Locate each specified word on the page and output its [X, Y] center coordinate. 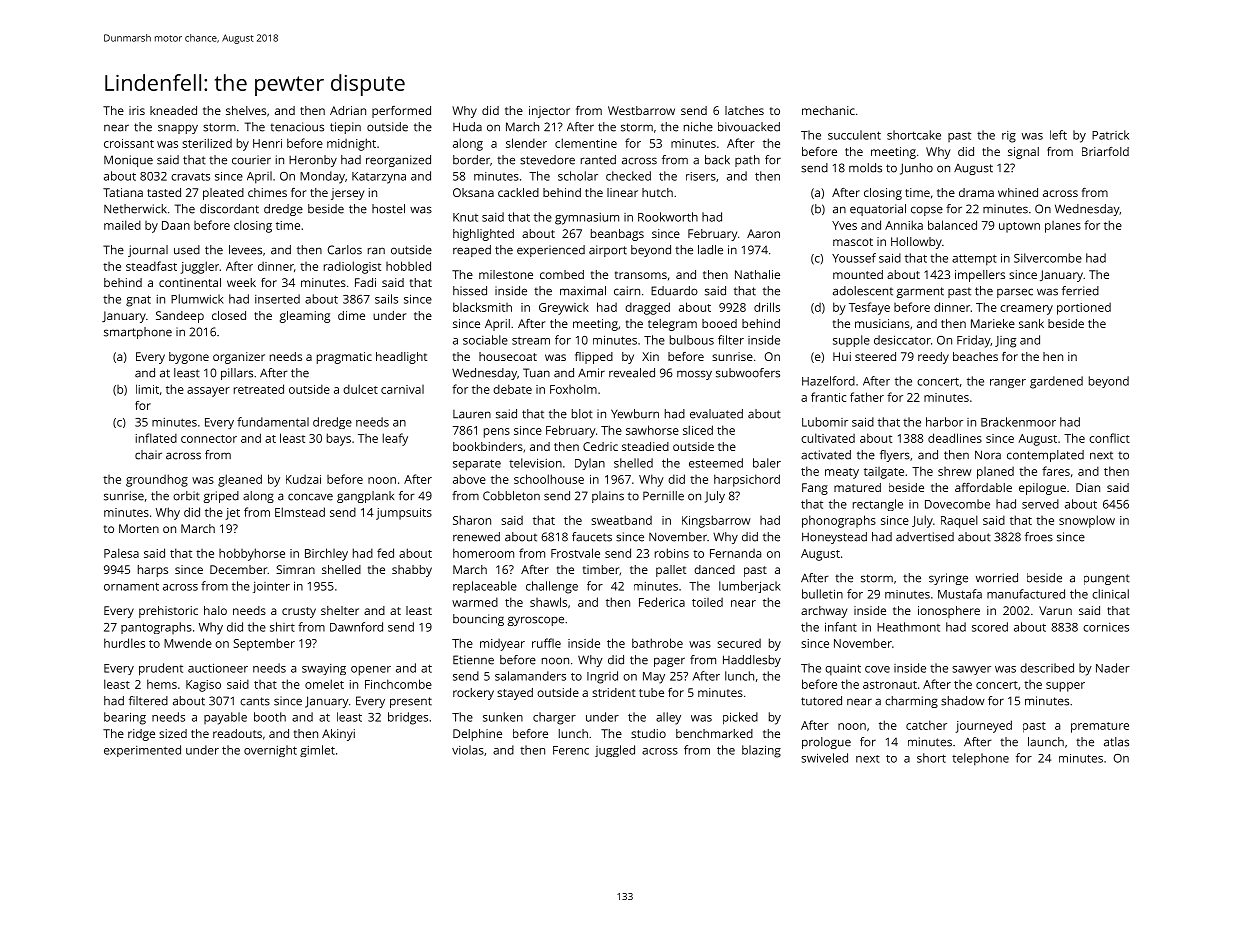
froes [1039, 537]
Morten [139, 528]
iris [137, 110]
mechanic [828, 110]
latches [744, 110]
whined [1018, 192]
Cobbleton [511, 496]
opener [371, 671]
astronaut [890, 685]
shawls [548, 602]
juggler [200, 267]
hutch [657, 192]
